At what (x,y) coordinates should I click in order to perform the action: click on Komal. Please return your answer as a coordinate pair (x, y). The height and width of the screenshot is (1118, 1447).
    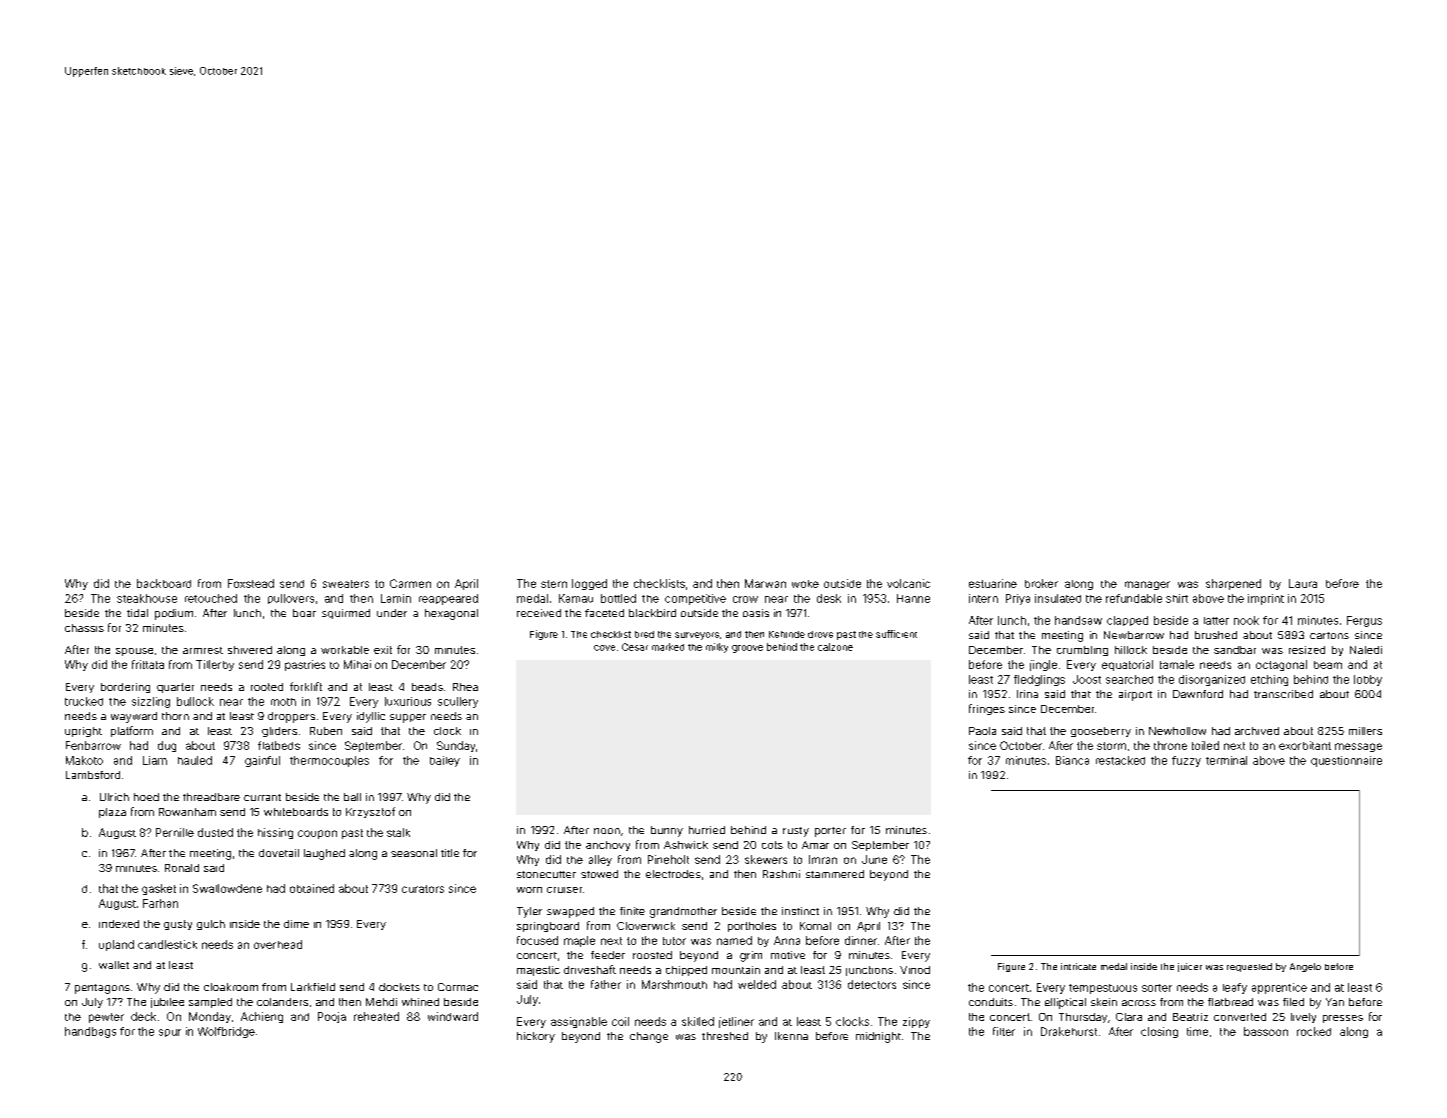
    Looking at the image, I should click on (815, 926).
